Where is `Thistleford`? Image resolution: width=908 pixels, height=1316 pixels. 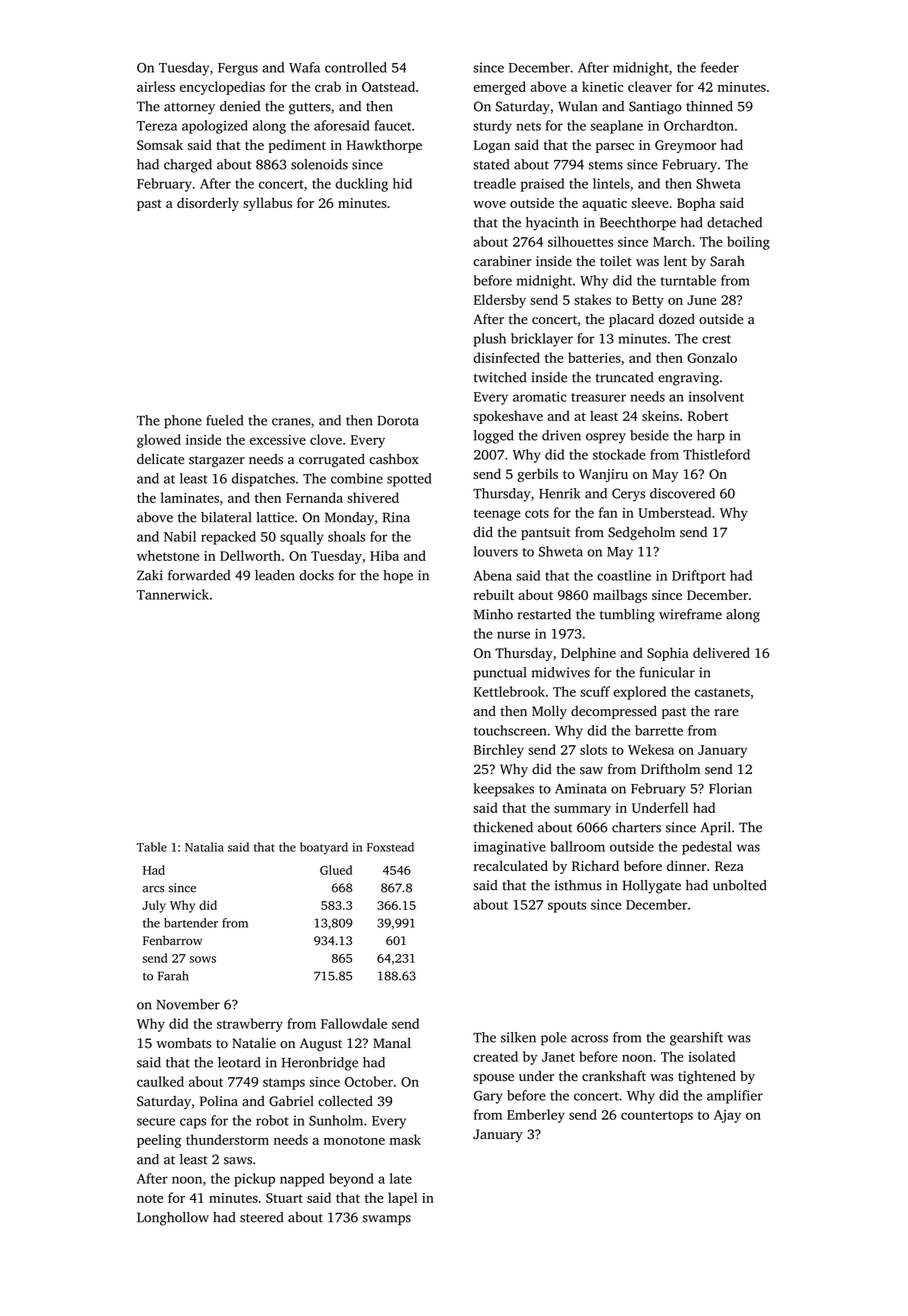 Thistleford is located at coordinates (716, 454).
